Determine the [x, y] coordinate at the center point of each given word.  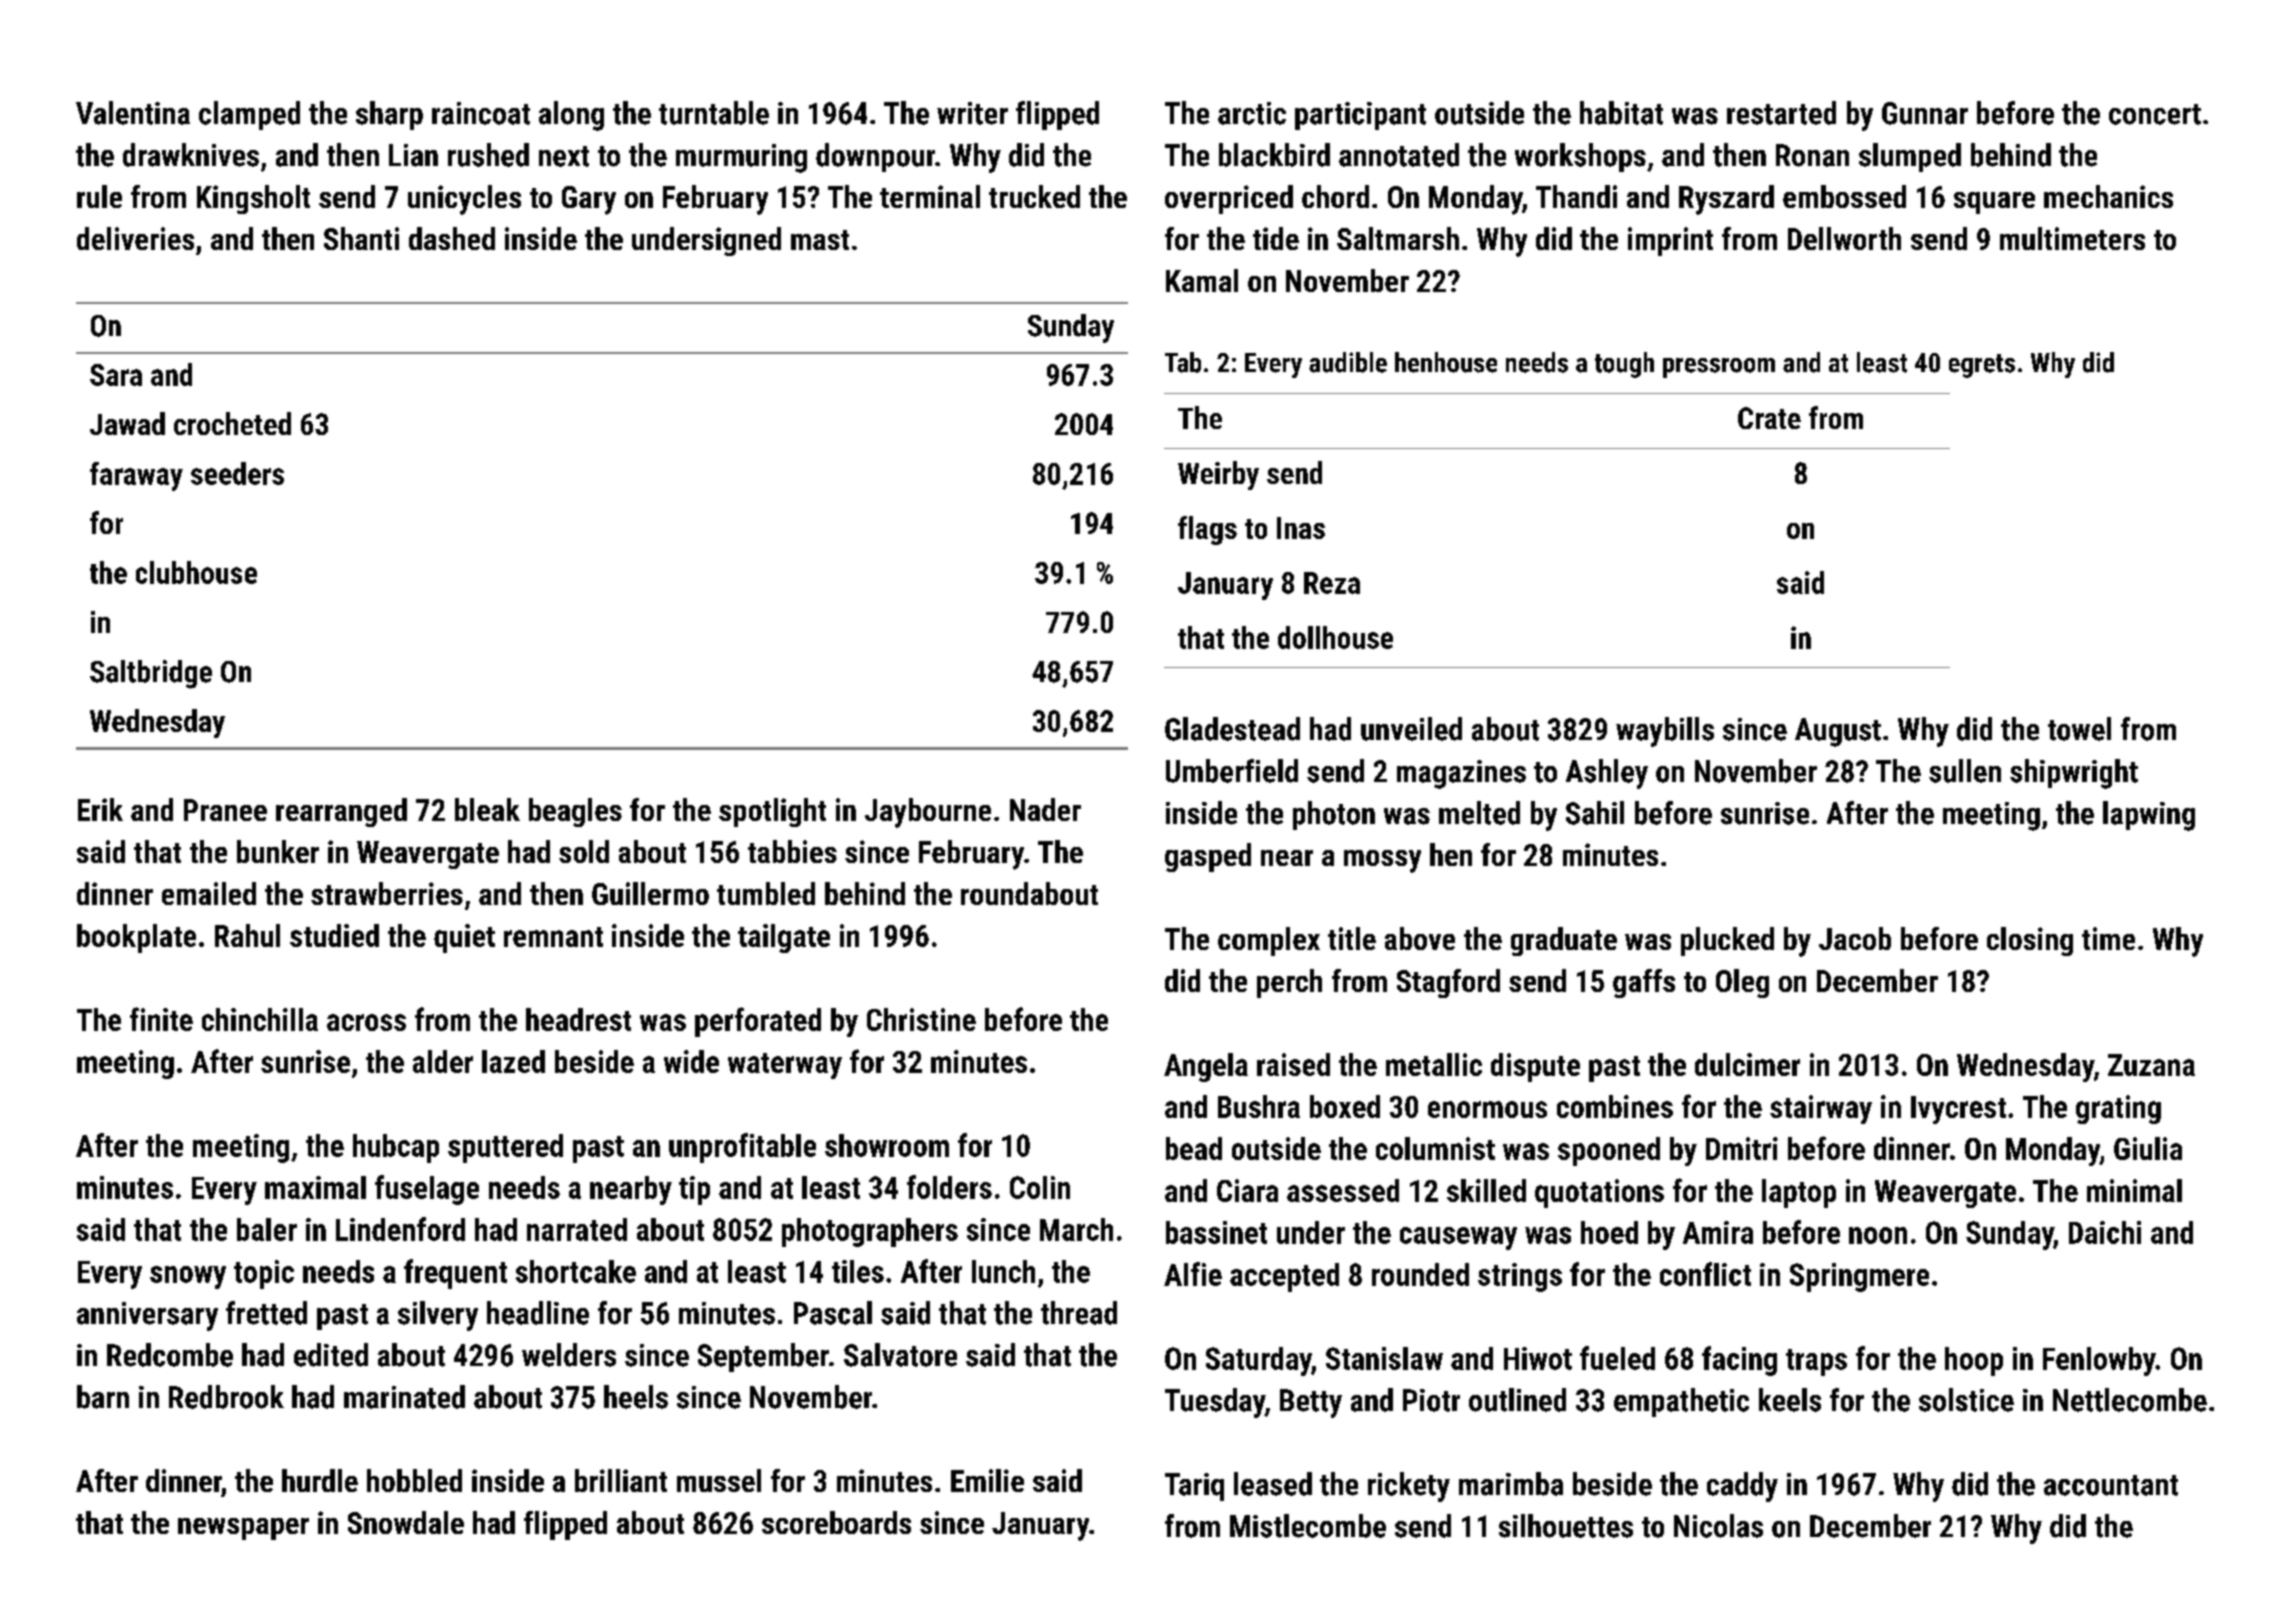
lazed [513, 1061]
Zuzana [2151, 1065]
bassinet [1216, 1232]
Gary [589, 200]
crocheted [232, 423]
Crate [1769, 418]
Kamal [1202, 280]
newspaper [243, 1529]
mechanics [2108, 196]
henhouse [1446, 362]
